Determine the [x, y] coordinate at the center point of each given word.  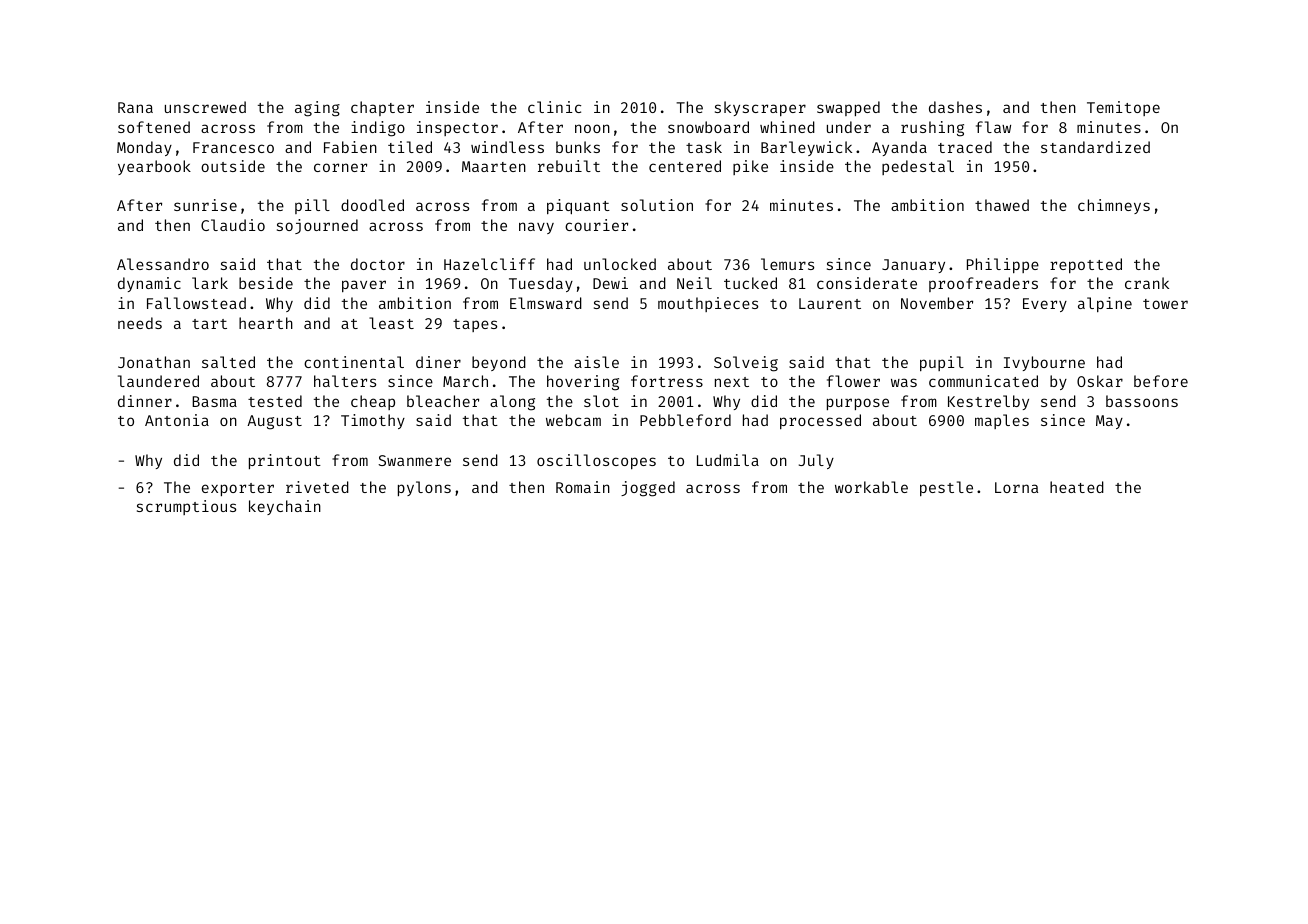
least [391, 323]
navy [536, 228]
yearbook [154, 167]
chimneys [1114, 206]
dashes [955, 107]
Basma [214, 401]
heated [1077, 487]
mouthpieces [708, 304]
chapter [382, 108]
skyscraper [760, 108]
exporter [238, 489]
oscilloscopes [596, 461]
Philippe [1003, 265]
